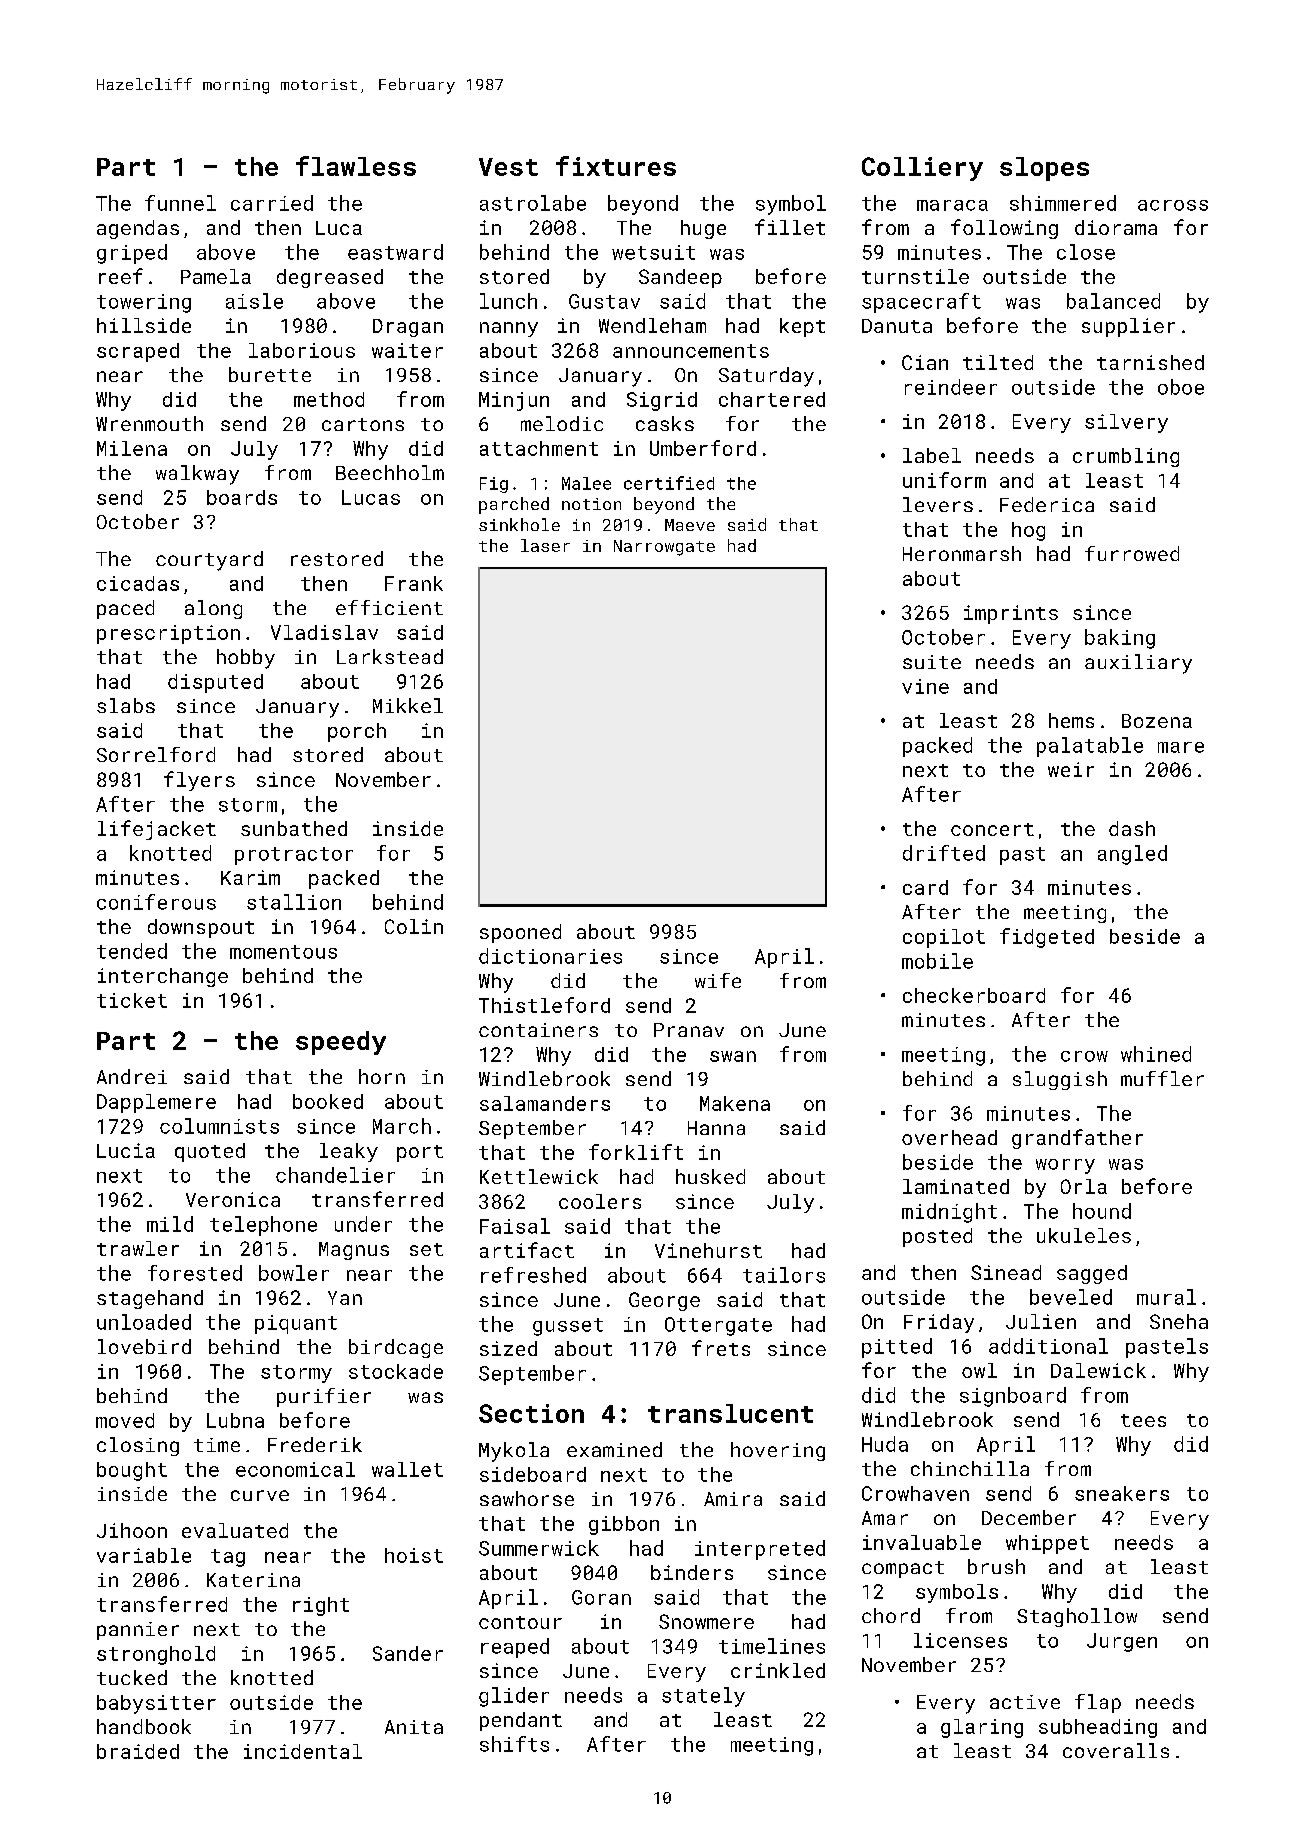 This screenshot has width=1305, height=1845. What do you see at coordinates (514, 1744) in the screenshot?
I see `shifts` at bounding box center [514, 1744].
